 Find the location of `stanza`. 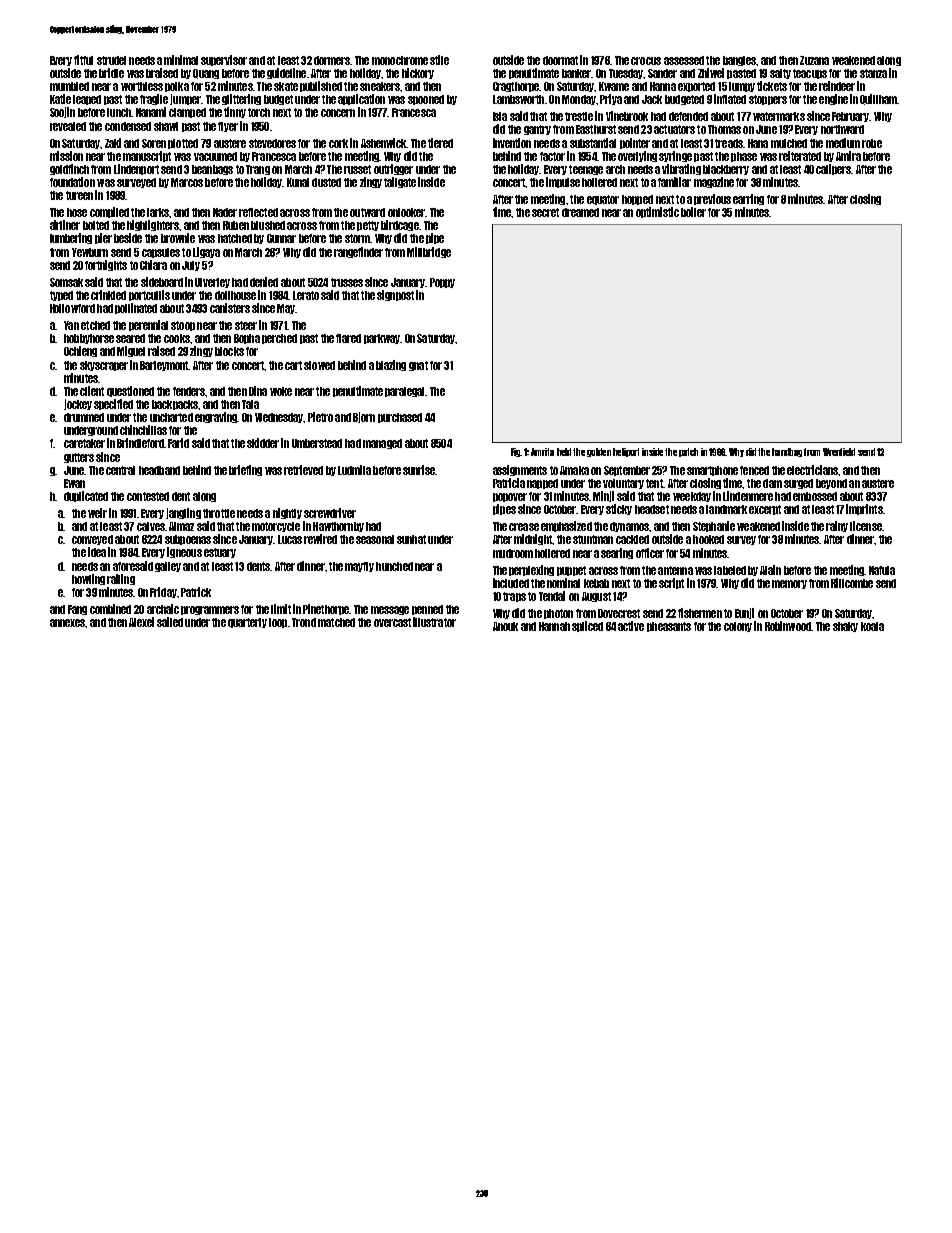

stanza is located at coordinates (873, 73).
